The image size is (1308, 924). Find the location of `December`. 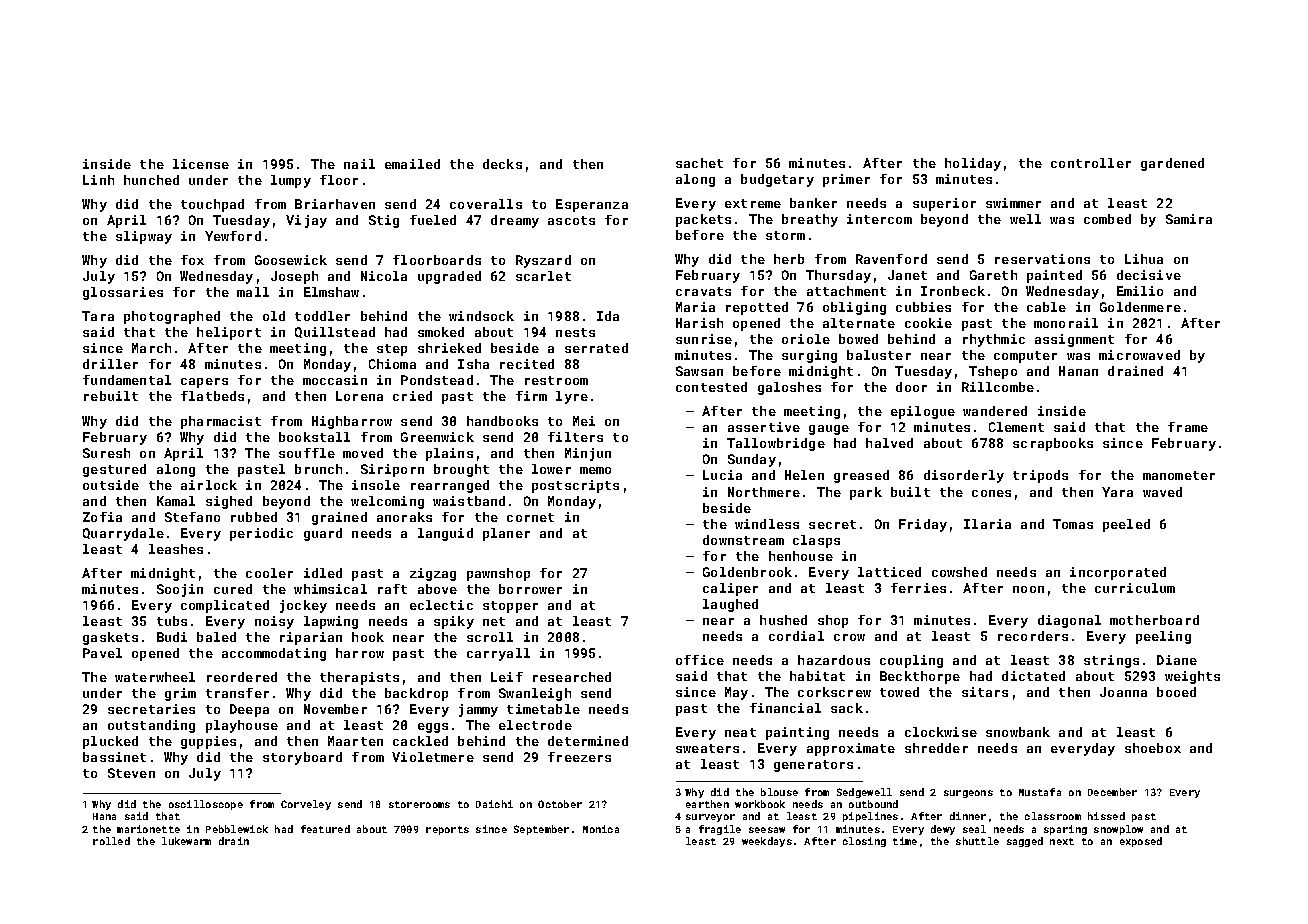

December is located at coordinates (1112, 792).
